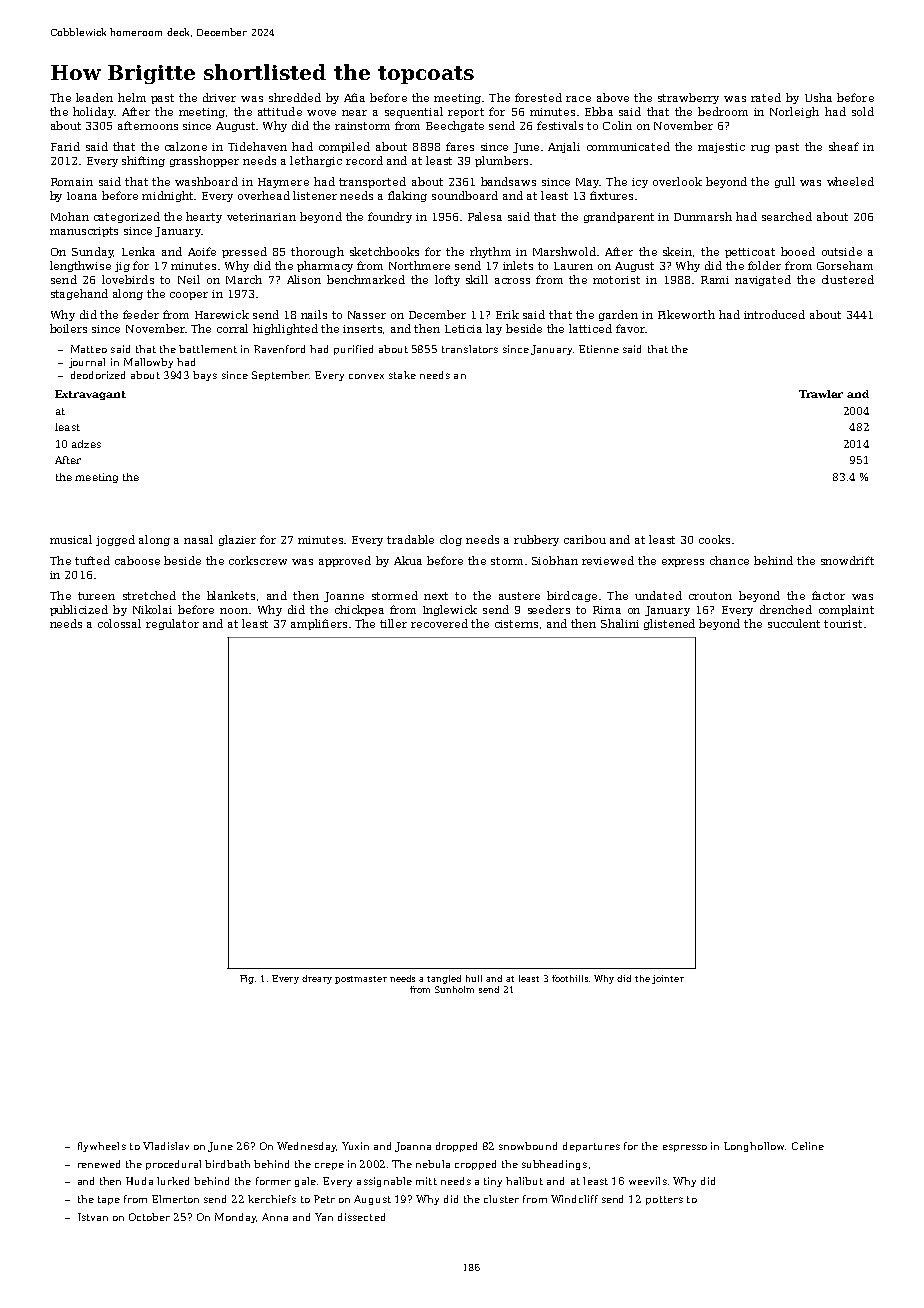 The height and width of the screenshot is (1308, 924). What do you see at coordinates (475, 1165) in the screenshot?
I see `cropped` at bounding box center [475, 1165].
